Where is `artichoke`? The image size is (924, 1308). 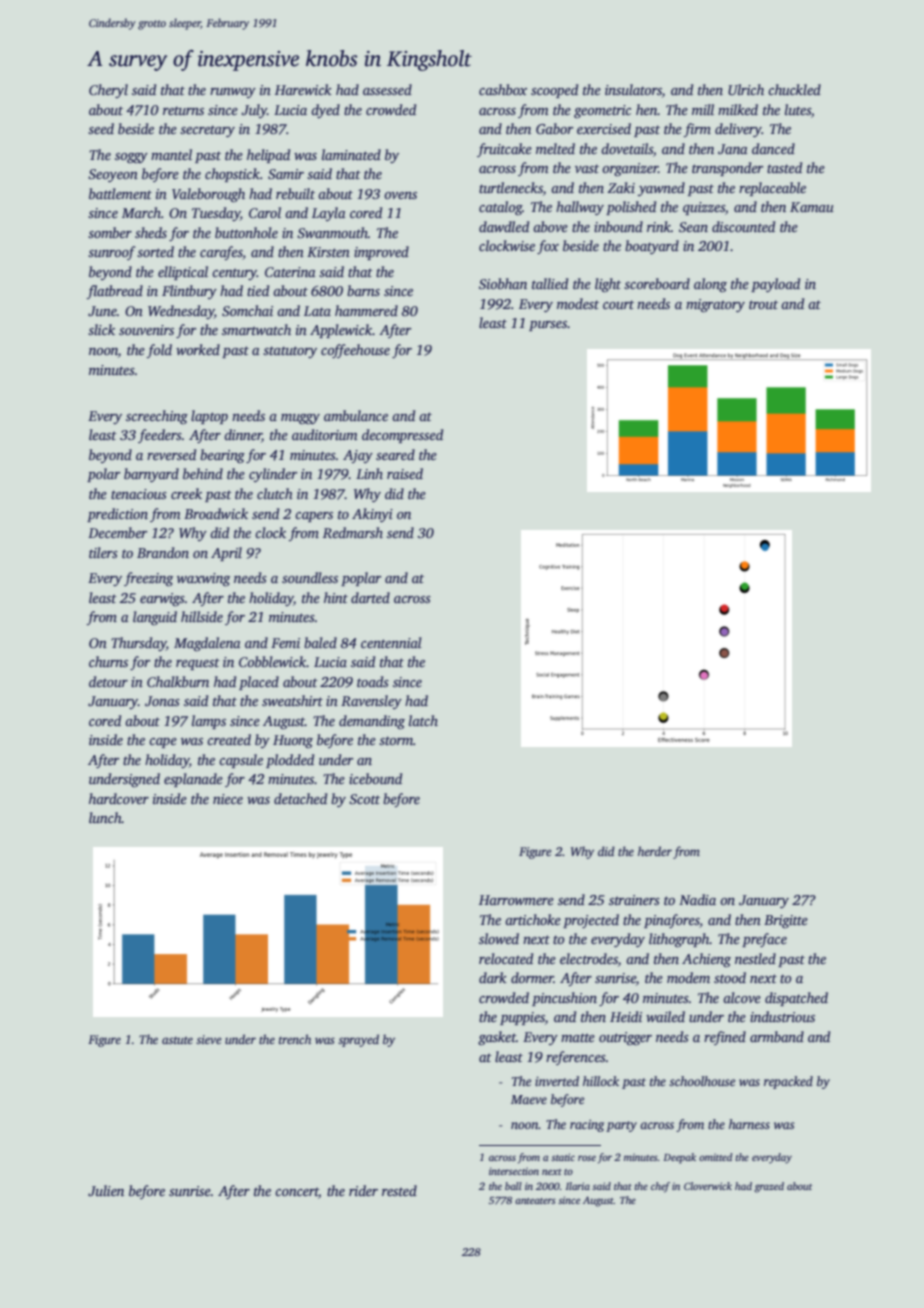
artichoke is located at coordinates (533, 919).
